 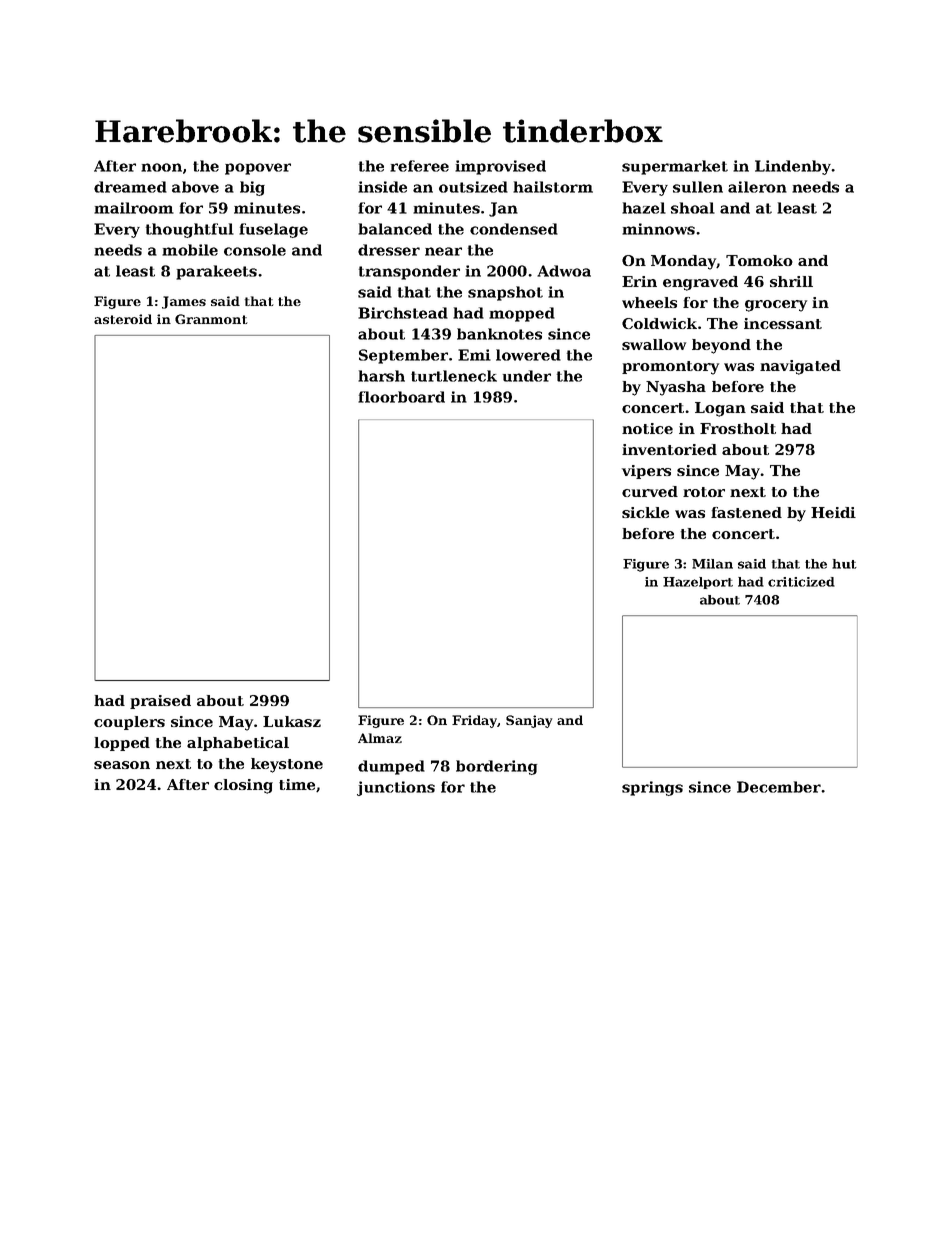 What do you see at coordinates (396, 788) in the page?
I see `junctions` at bounding box center [396, 788].
